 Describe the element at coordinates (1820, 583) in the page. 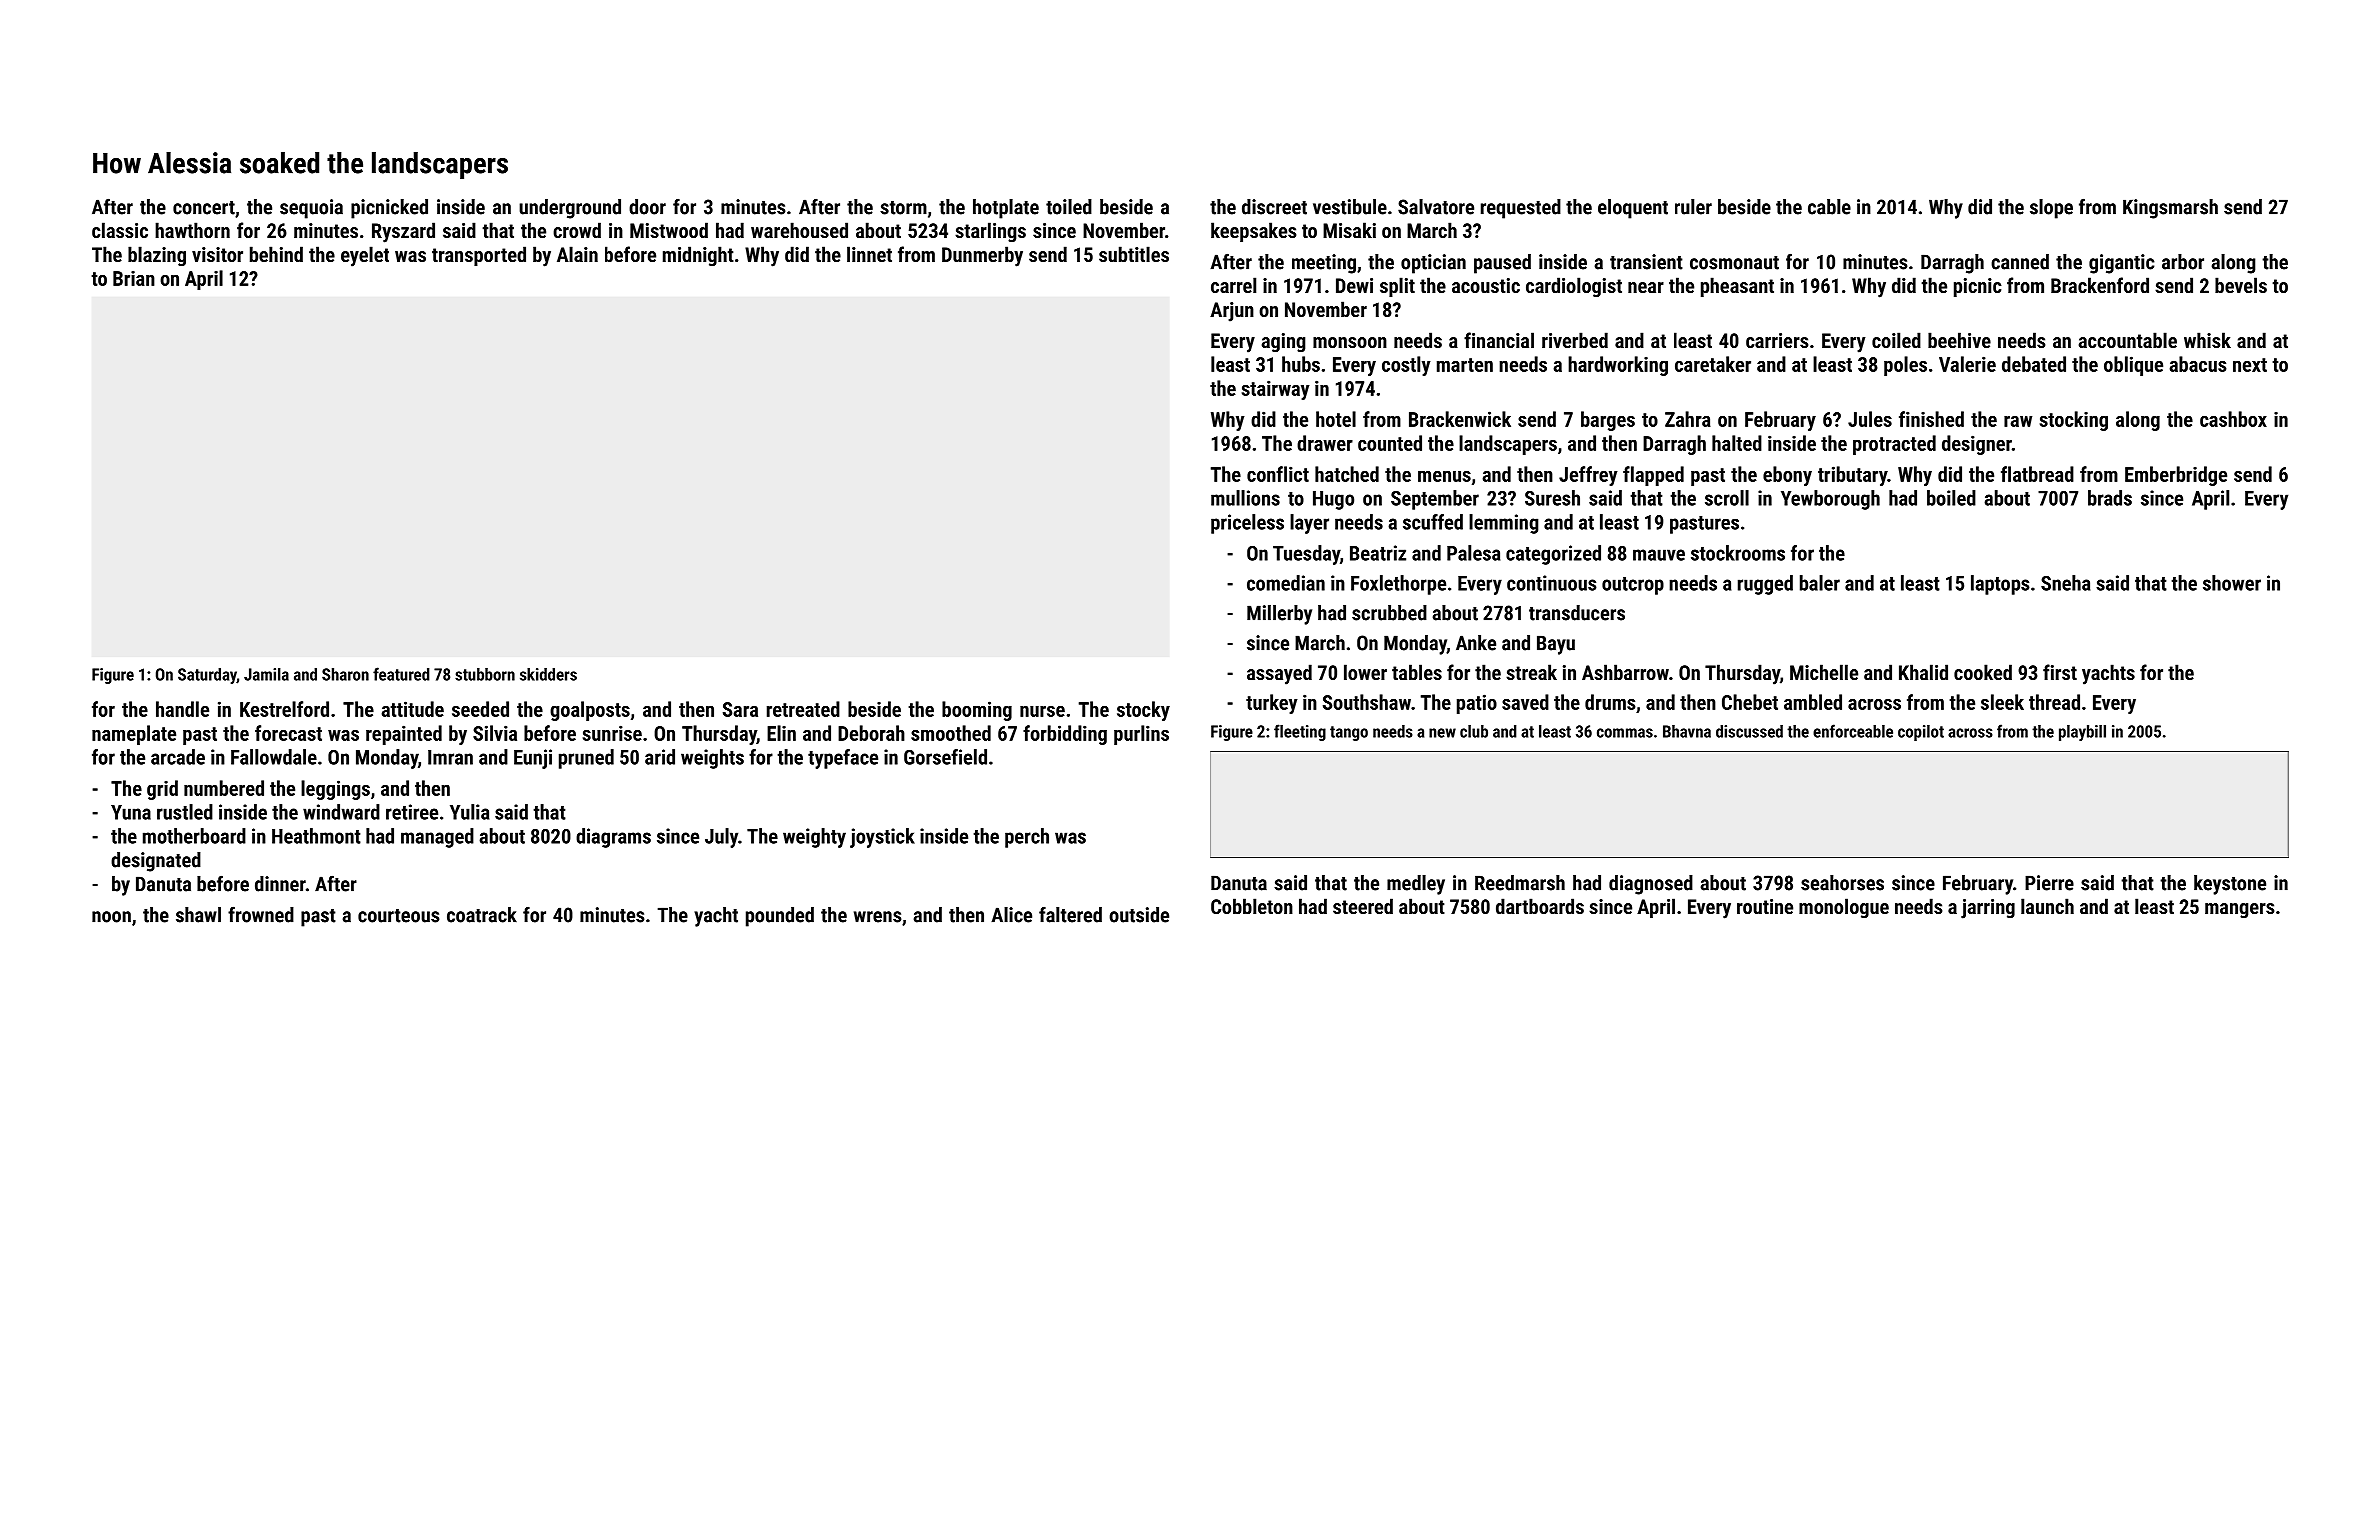

I see `baler` at that location.
